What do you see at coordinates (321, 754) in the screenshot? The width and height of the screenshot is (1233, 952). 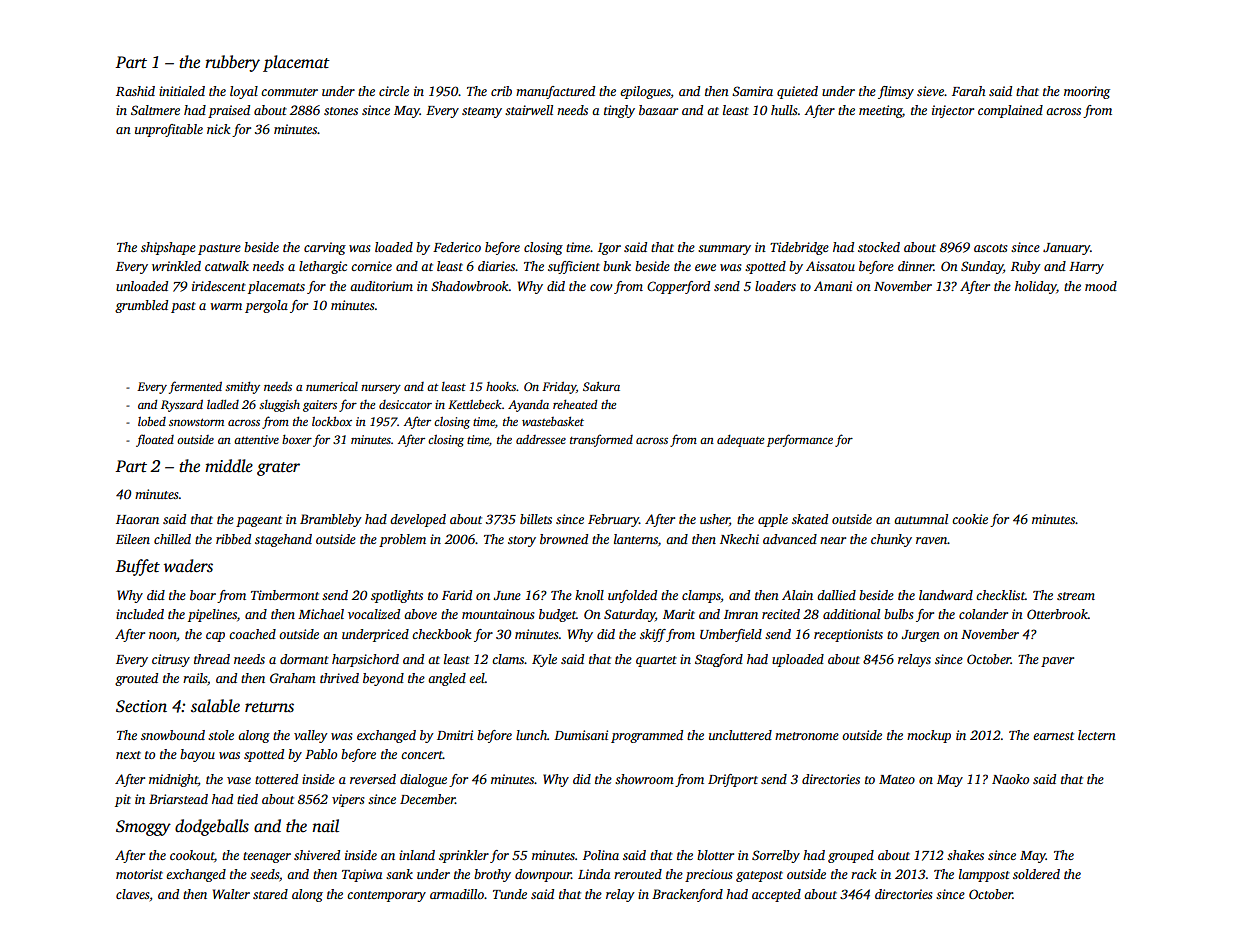 I see `Pablo` at bounding box center [321, 754].
